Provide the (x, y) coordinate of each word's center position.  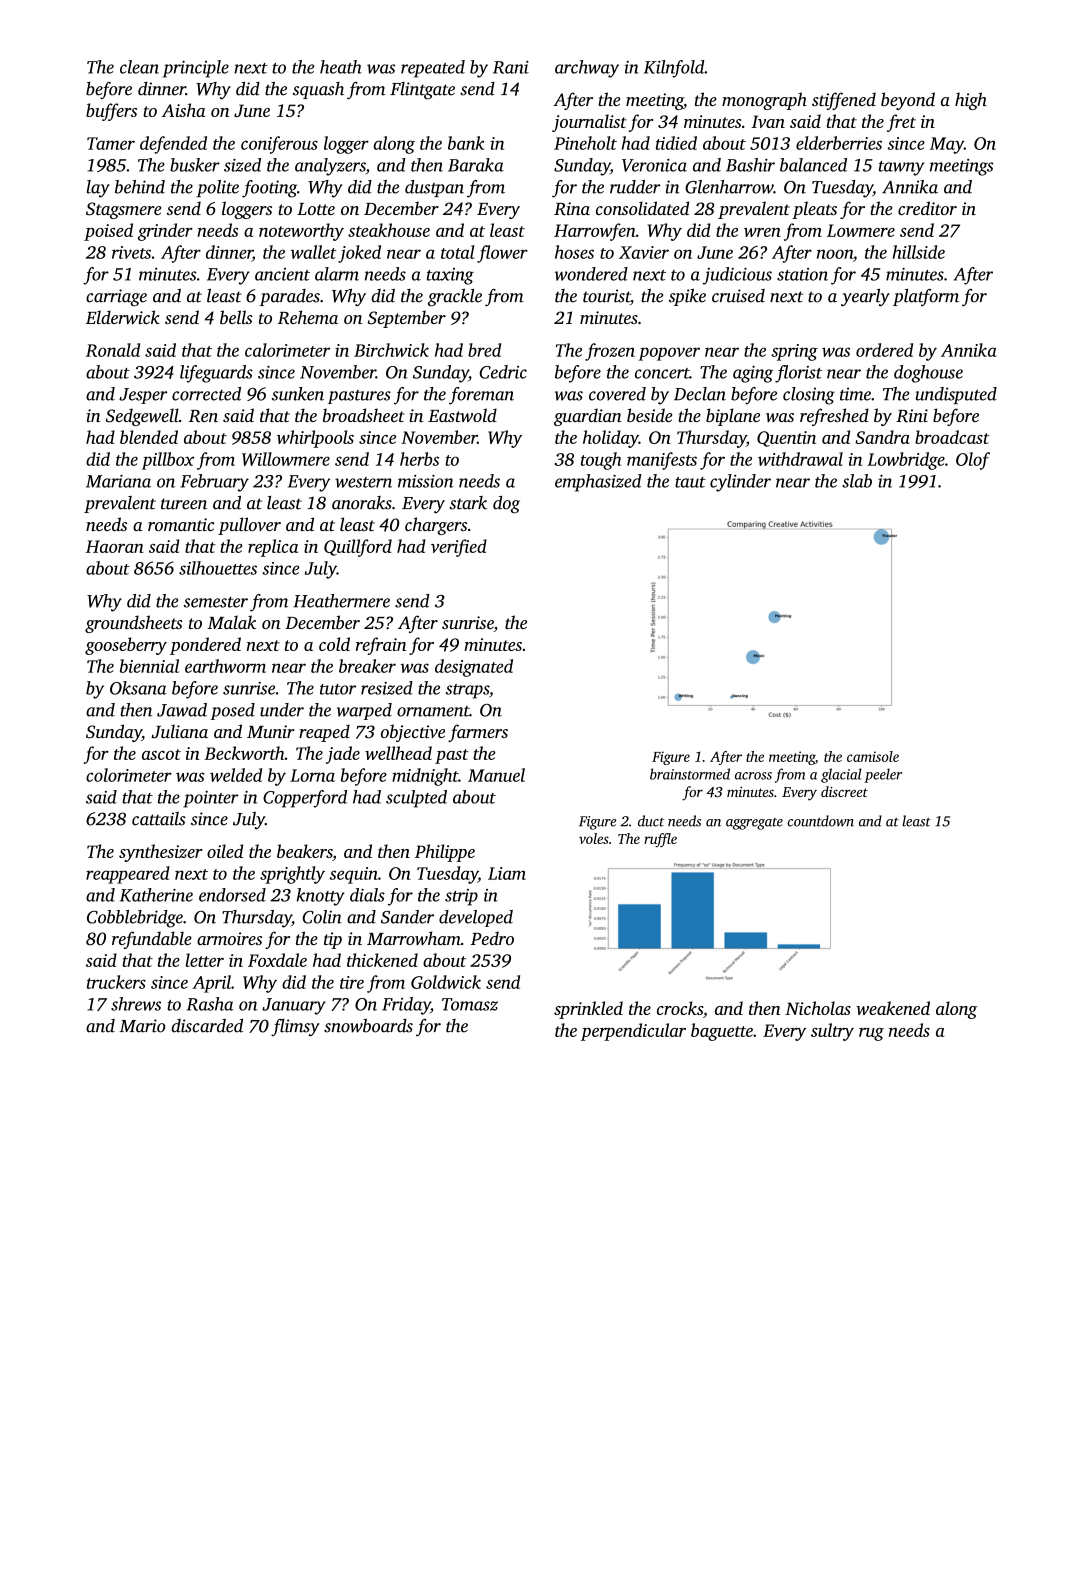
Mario (142, 1026)
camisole (873, 756)
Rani (511, 67)
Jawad (182, 710)
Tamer (111, 143)
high (971, 101)
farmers (478, 733)
